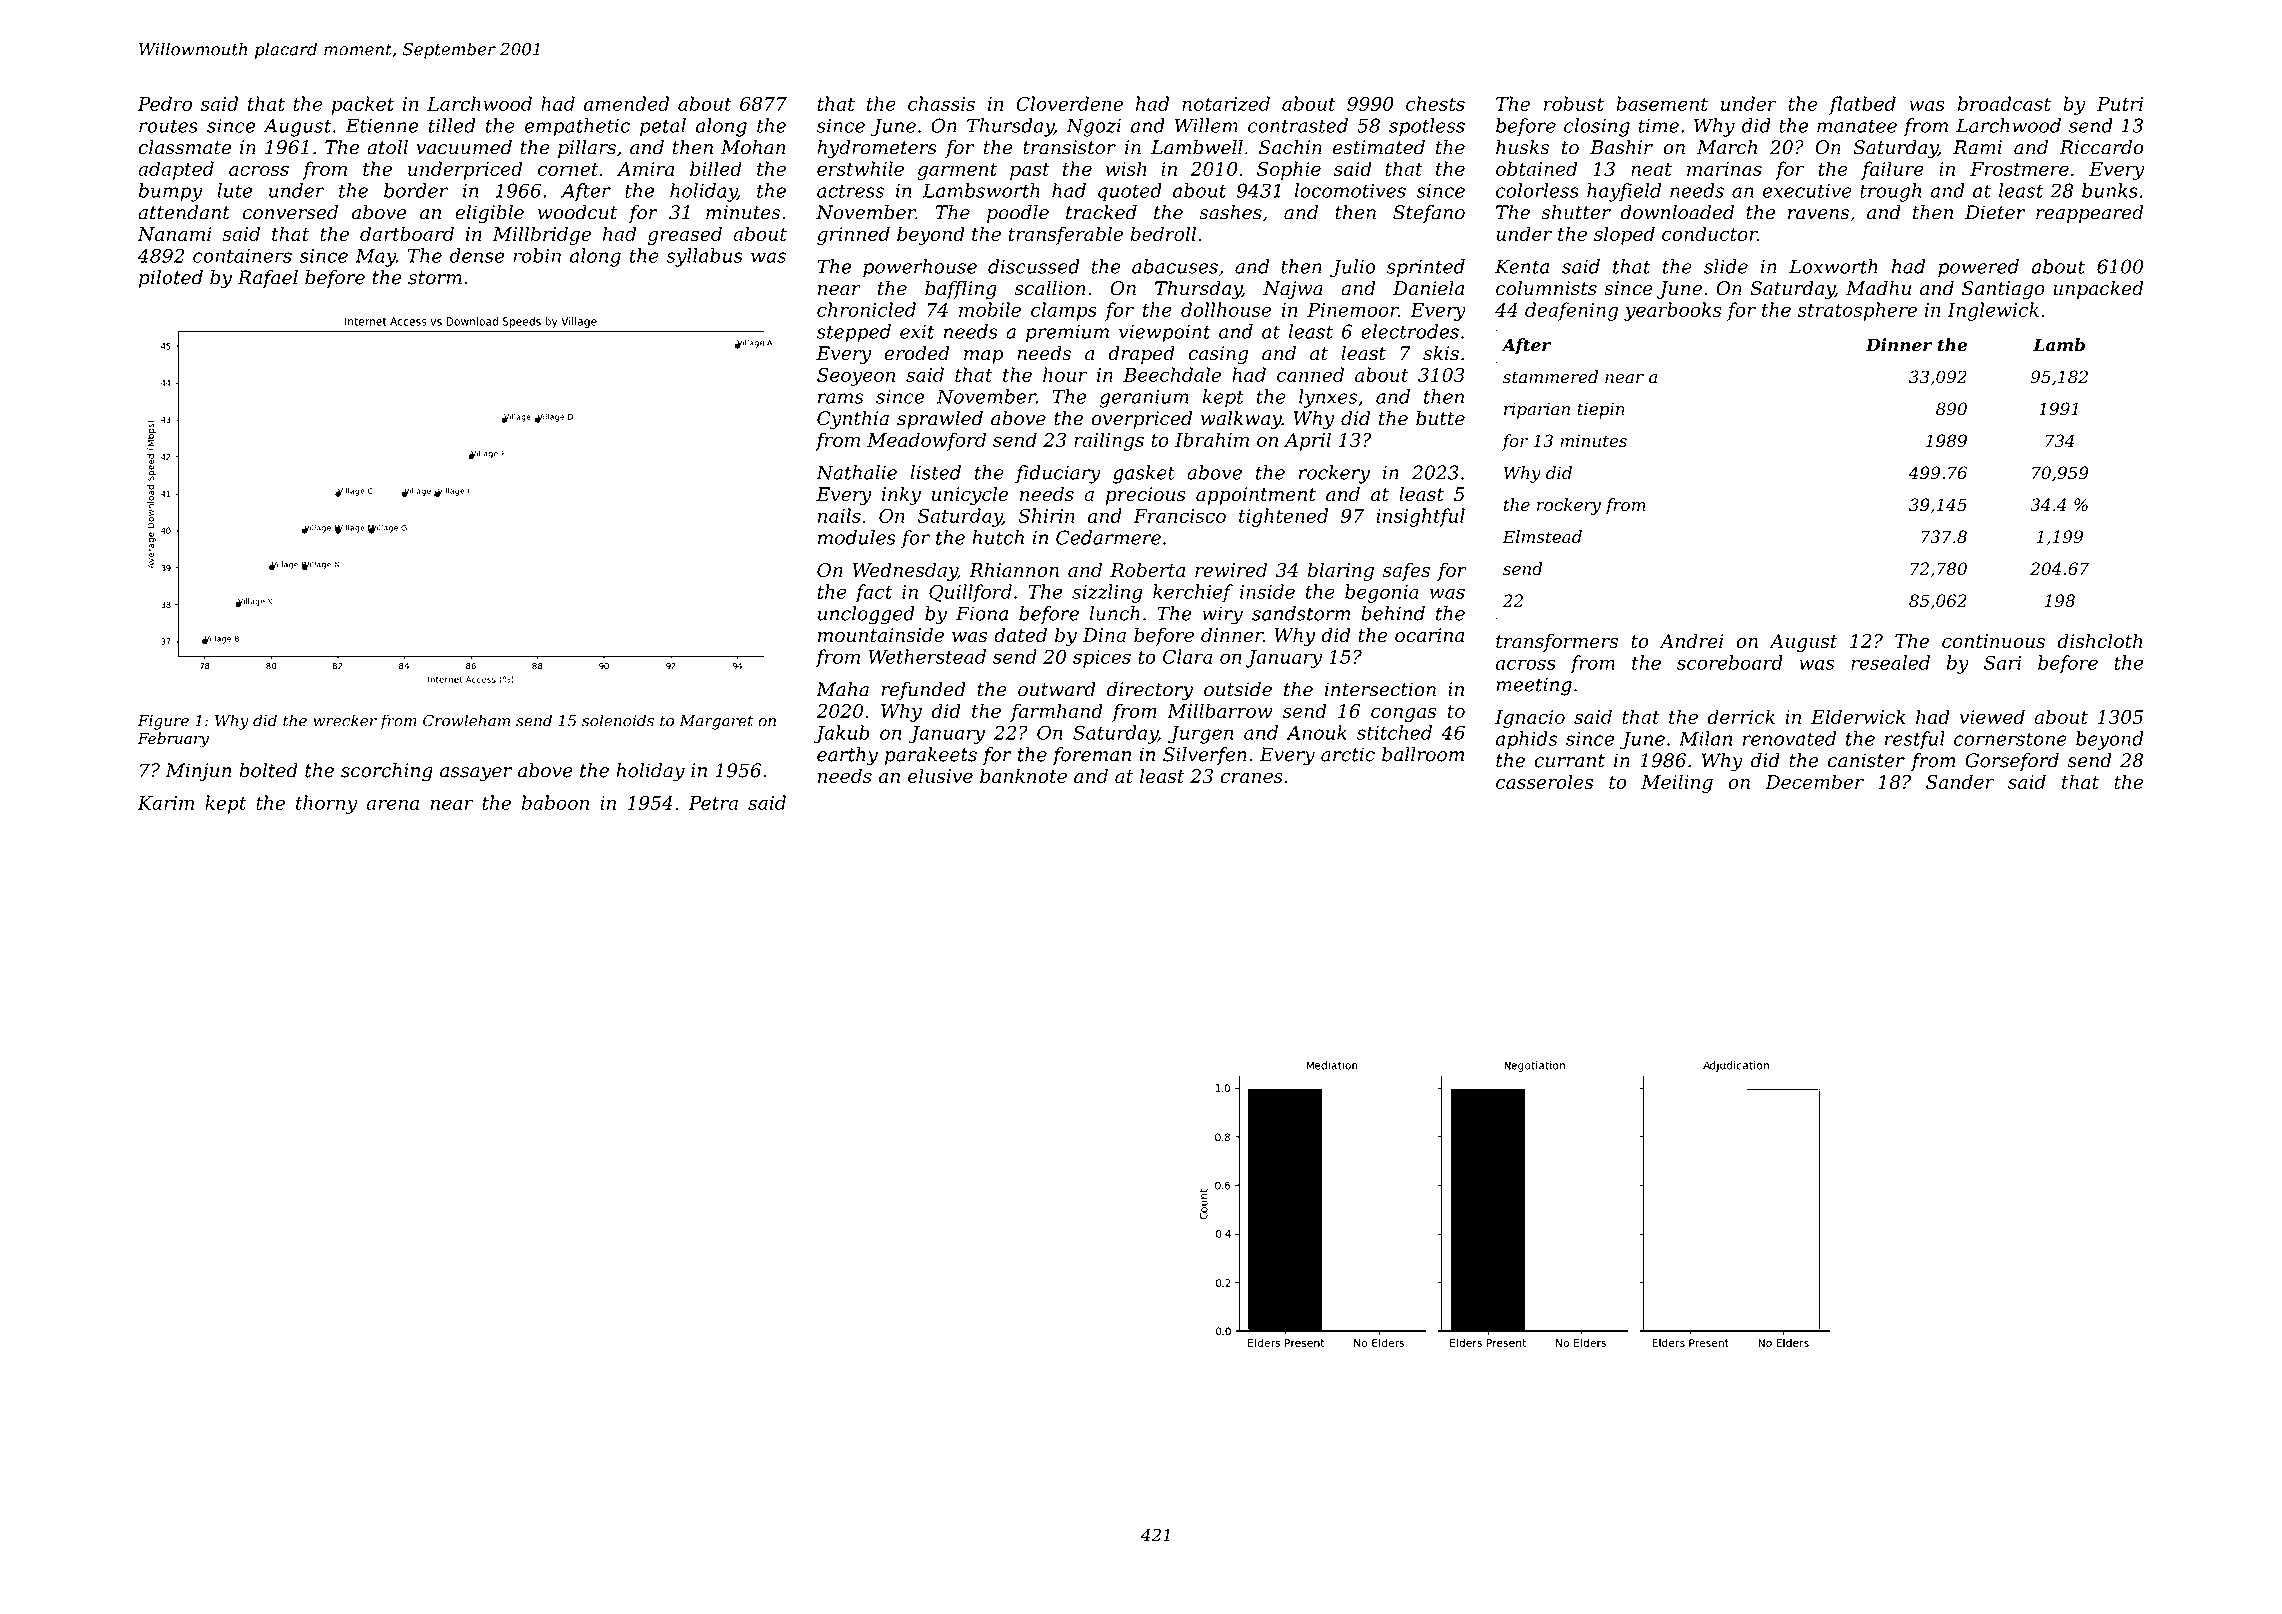 The height and width of the document is (1614, 2282). What do you see at coordinates (713, 803) in the document?
I see `Petra` at bounding box center [713, 803].
